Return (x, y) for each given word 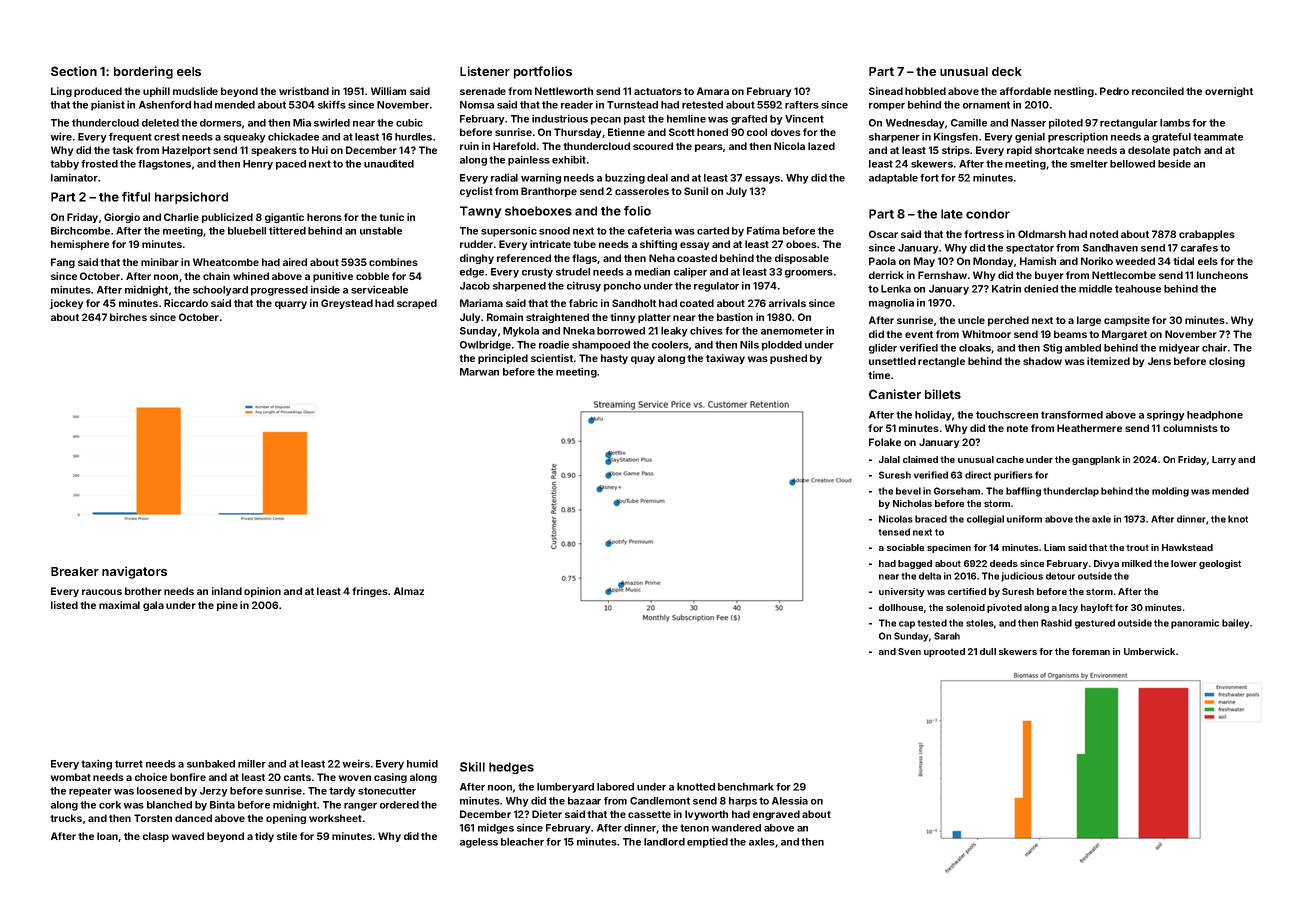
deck (1006, 71)
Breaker (75, 571)
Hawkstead (1187, 547)
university (902, 592)
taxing (96, 764)
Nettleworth (564, 91)
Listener (485, 71)
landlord (664, 842)
